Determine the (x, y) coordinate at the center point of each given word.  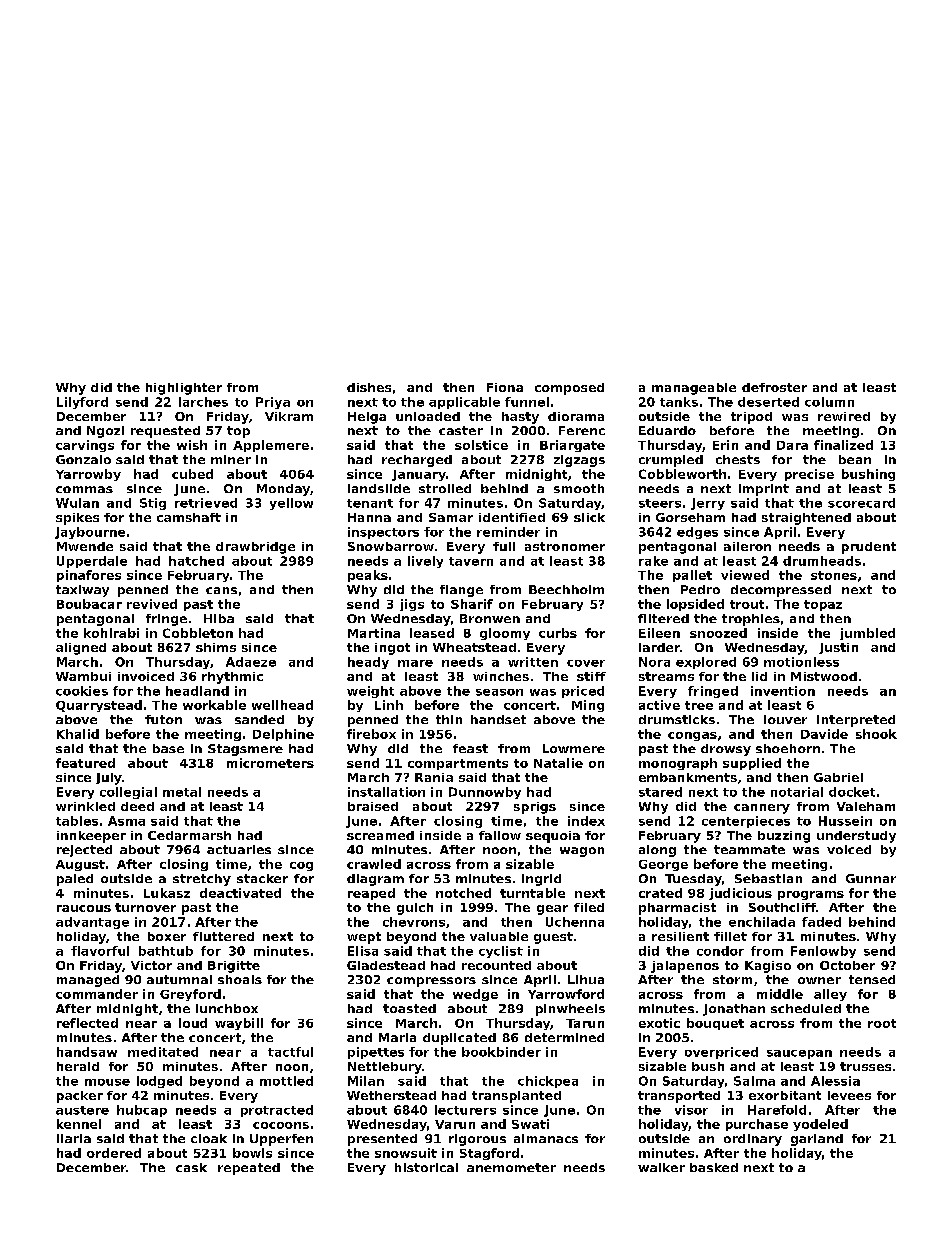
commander (97, 994)
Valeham (866, 806)
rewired (844, 416)
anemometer (511, 1167)
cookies (82, 691)
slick (589, 517)
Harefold (777, 1110)
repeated (249, 1169)
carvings (85, 446)
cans (221, 590)
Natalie (558, 763)
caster (461, 430)
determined (564, 1037)
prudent (869, 548)
